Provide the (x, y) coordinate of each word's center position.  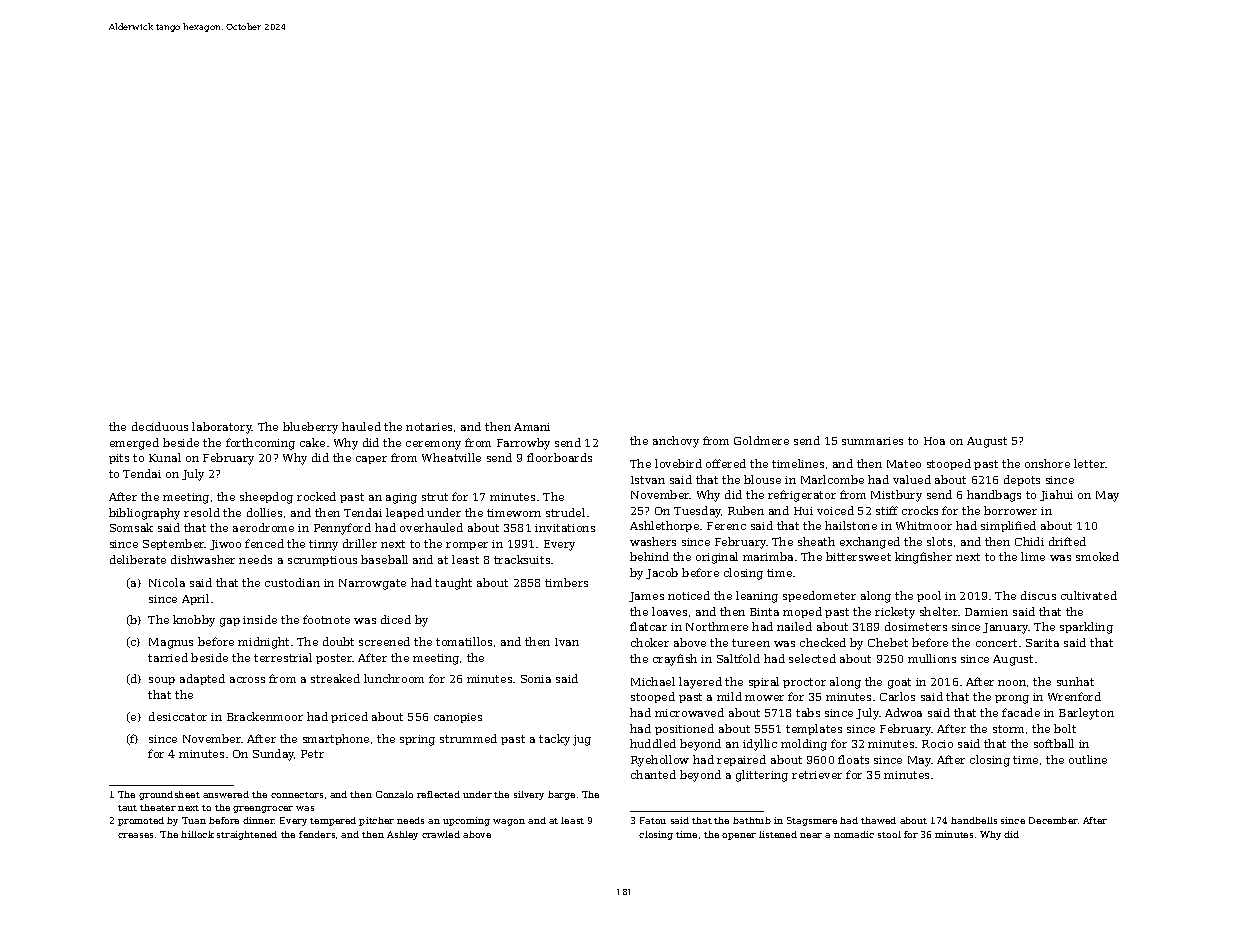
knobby (194, 621)
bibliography (144, 514)
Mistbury (896, 496)
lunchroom (394, 678)
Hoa (934, 441)
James (646, 597)
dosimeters (916, 626)
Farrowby (523, 444)
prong (1012, 699)
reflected (438, 794)
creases (135, 835)
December (1053, 820)
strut (435, 497)
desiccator (178, 716)
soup (162, 681)
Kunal (165, 457)
